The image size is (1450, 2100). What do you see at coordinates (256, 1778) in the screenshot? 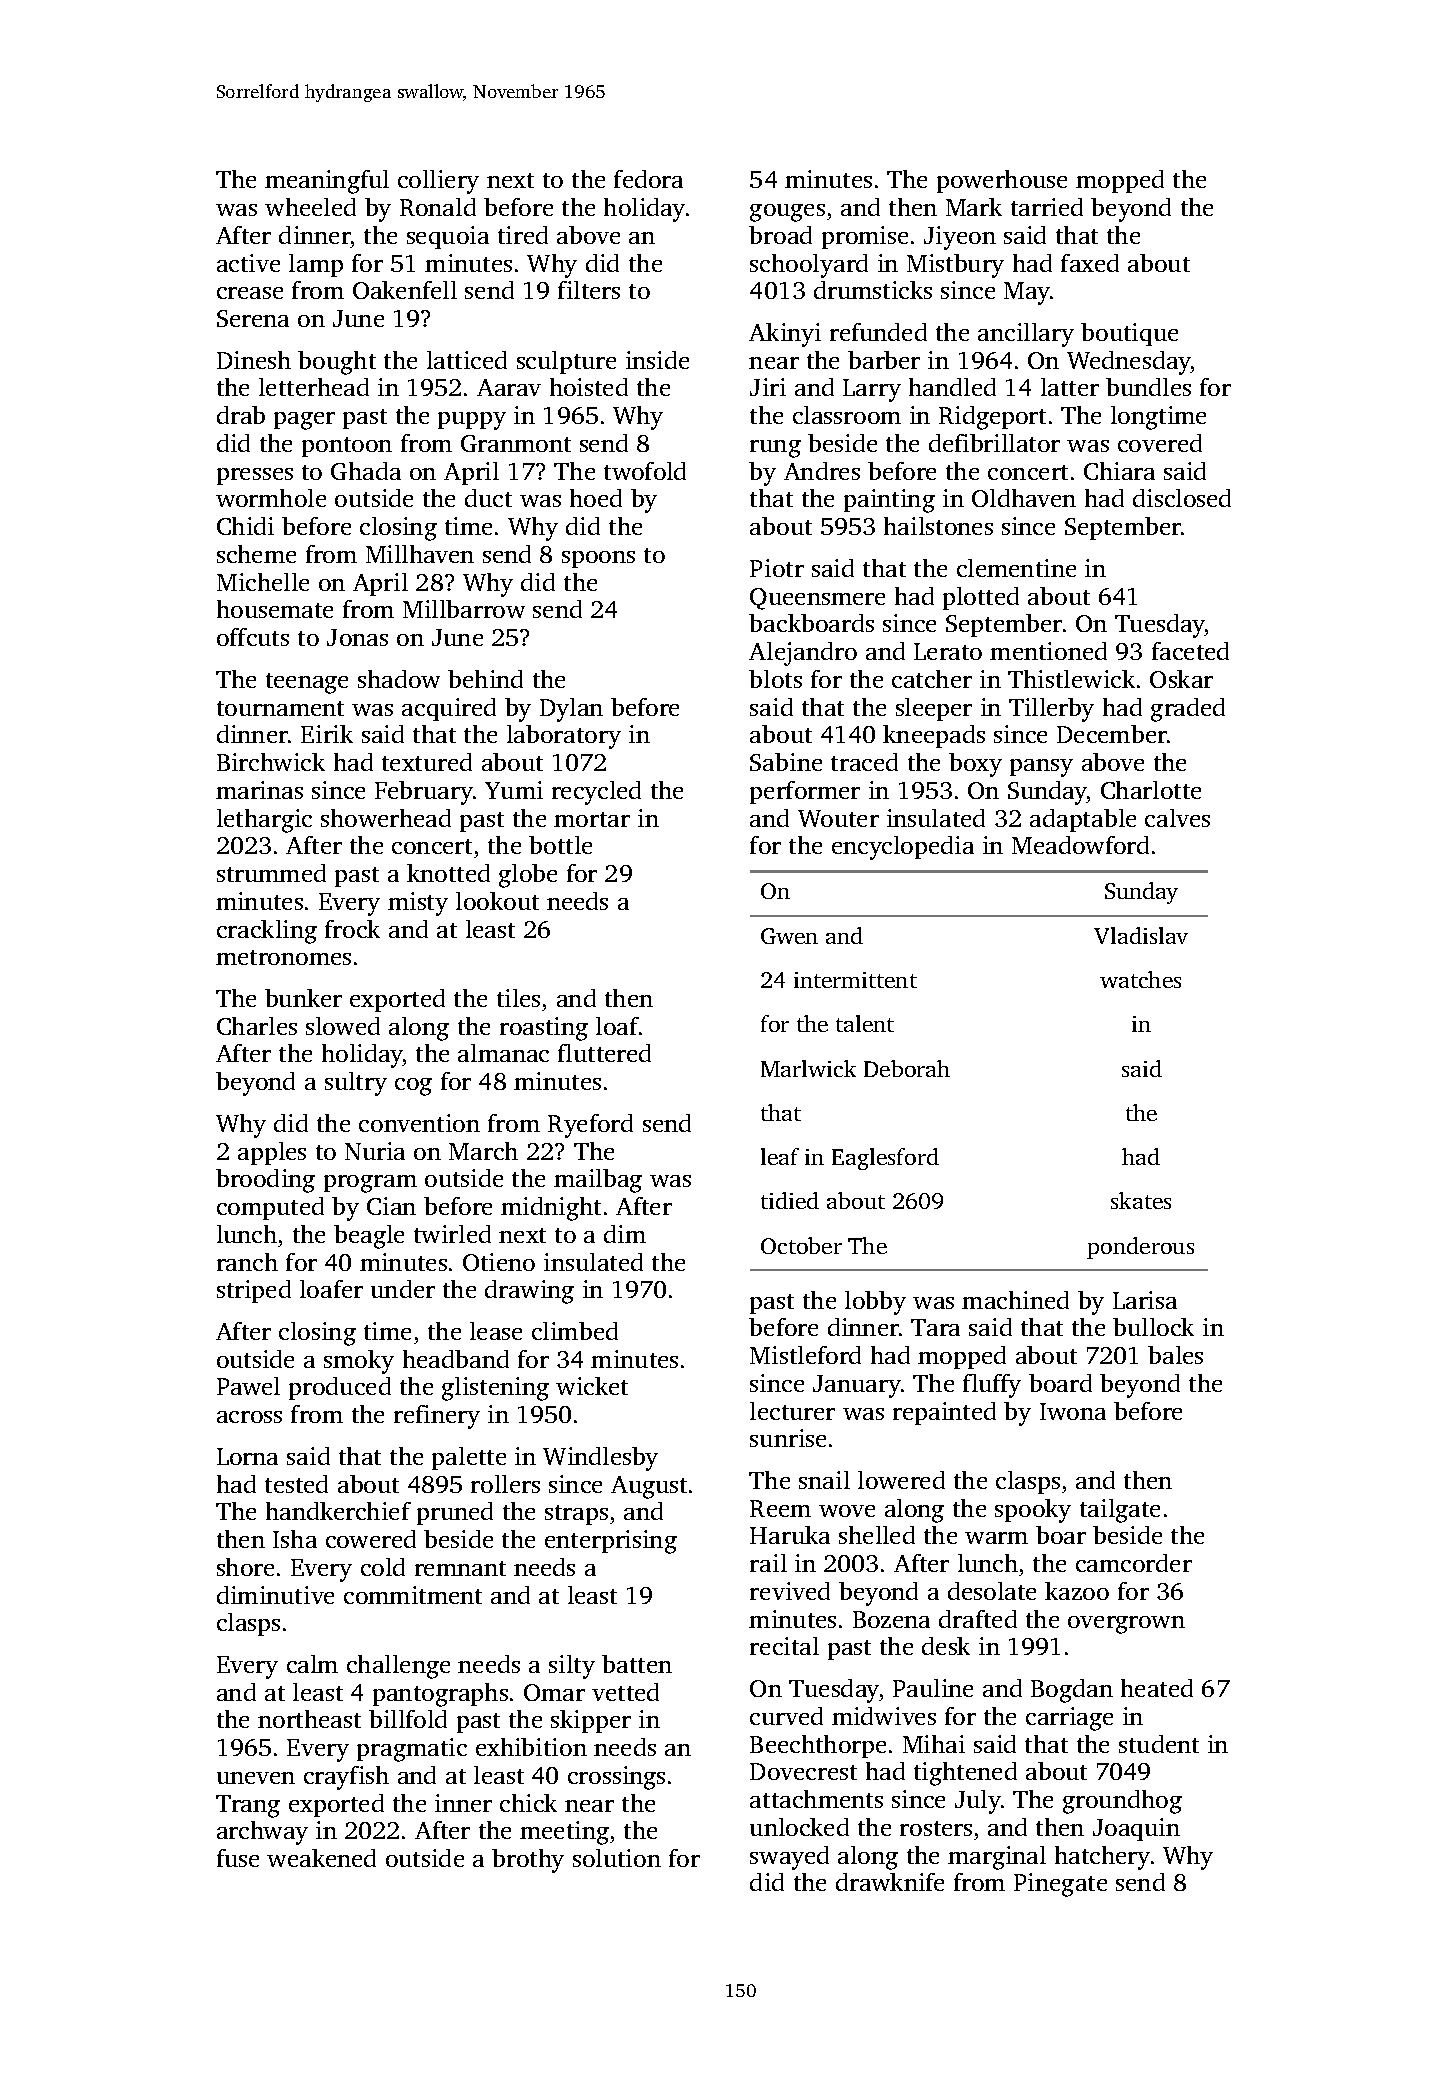
I see `uneven` at bounding box center [256, 1778].
